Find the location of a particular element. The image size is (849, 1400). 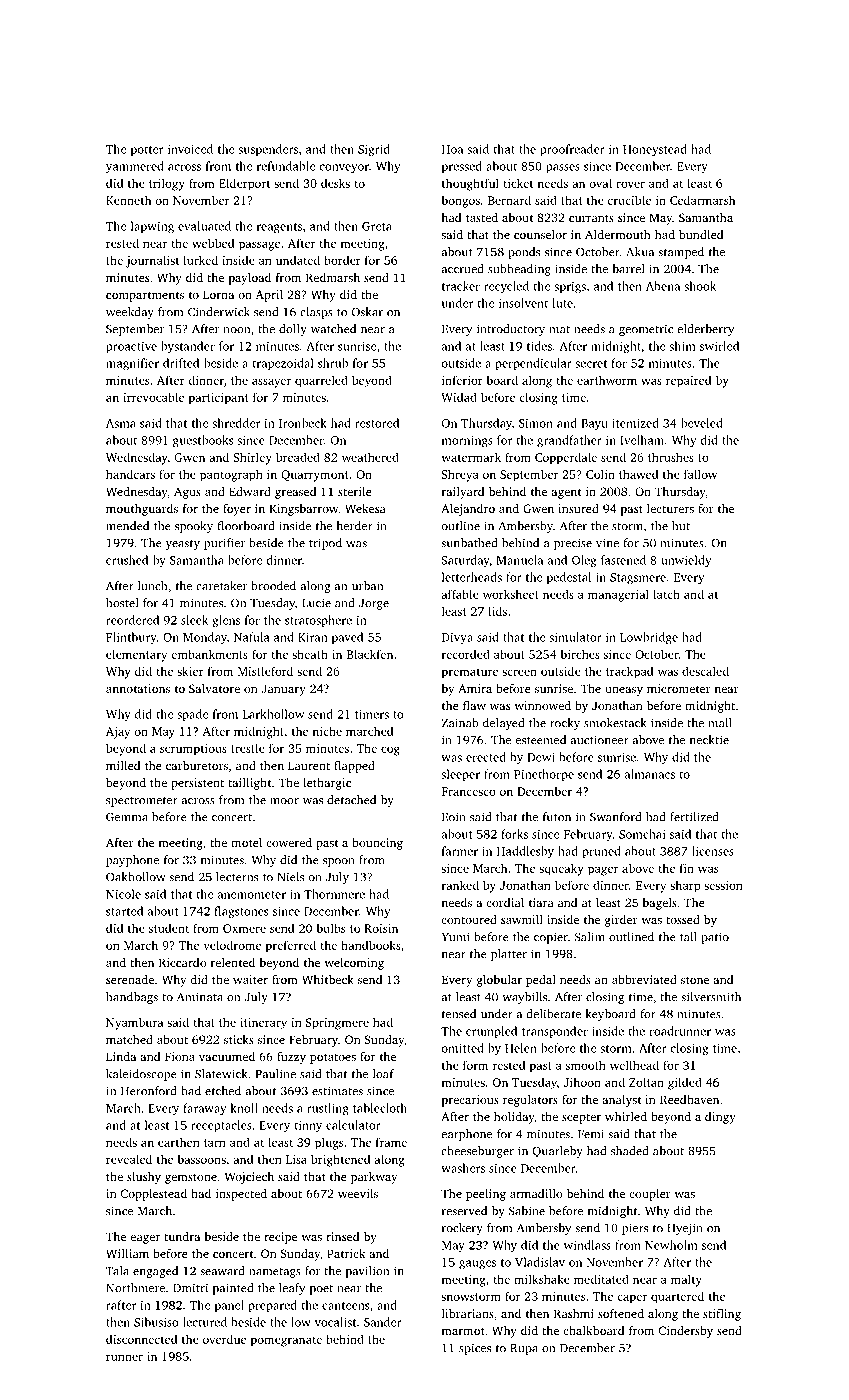

Springmere is located at coordinates (337, 1024).
